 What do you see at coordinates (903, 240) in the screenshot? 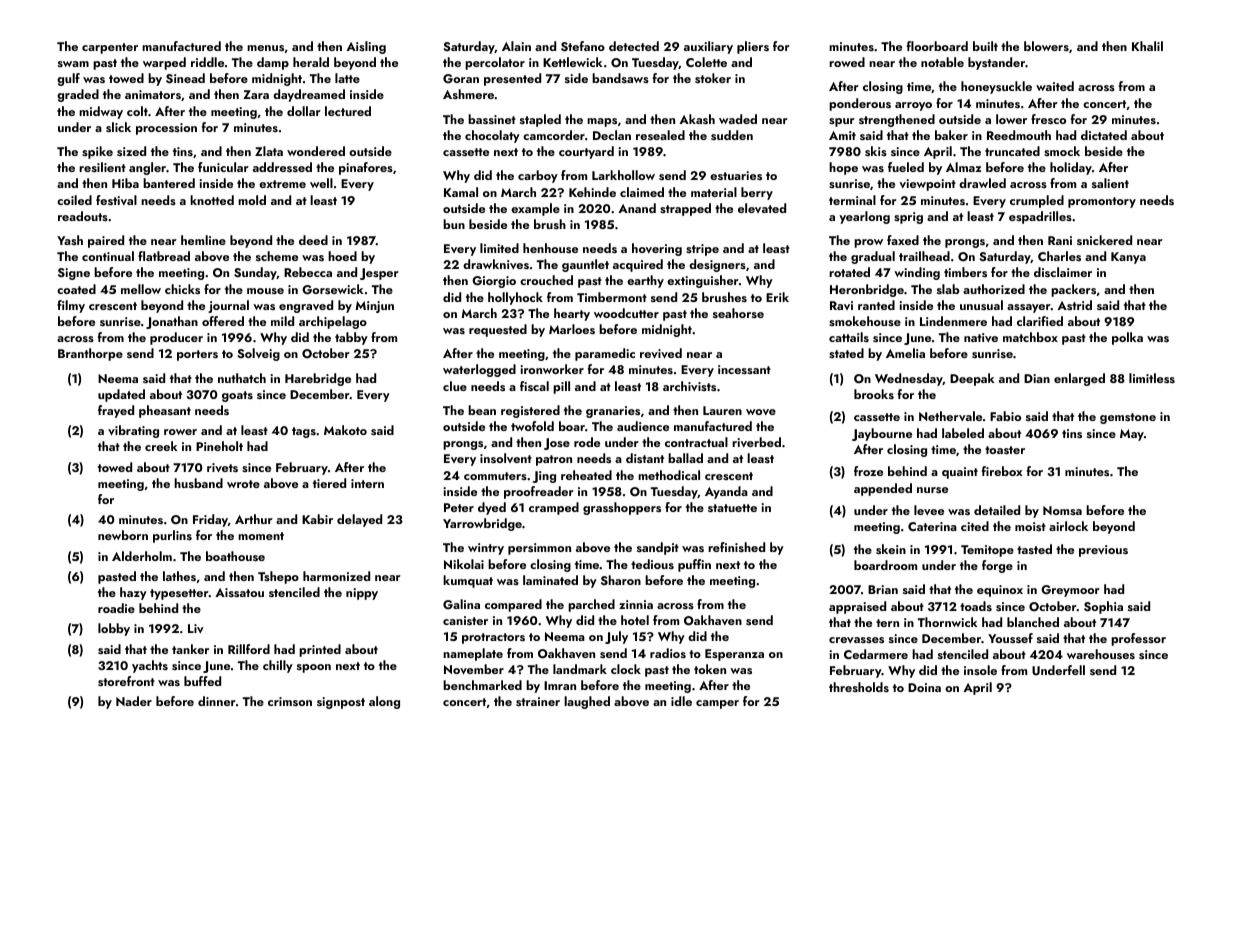
I see `faxed` at bounding box center [903, 240].
